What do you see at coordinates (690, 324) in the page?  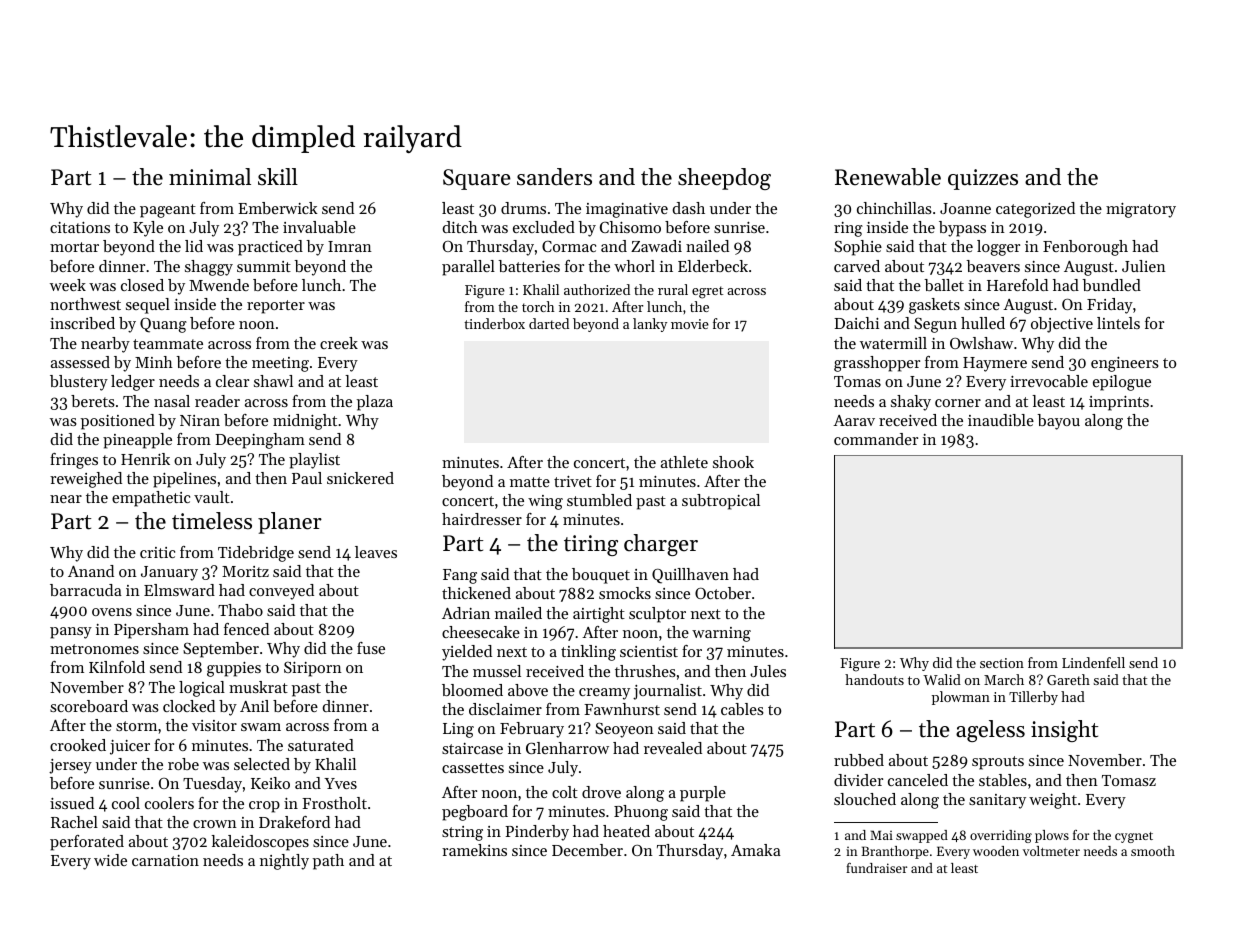 I see `movie` at bounding box center [690, 324].
